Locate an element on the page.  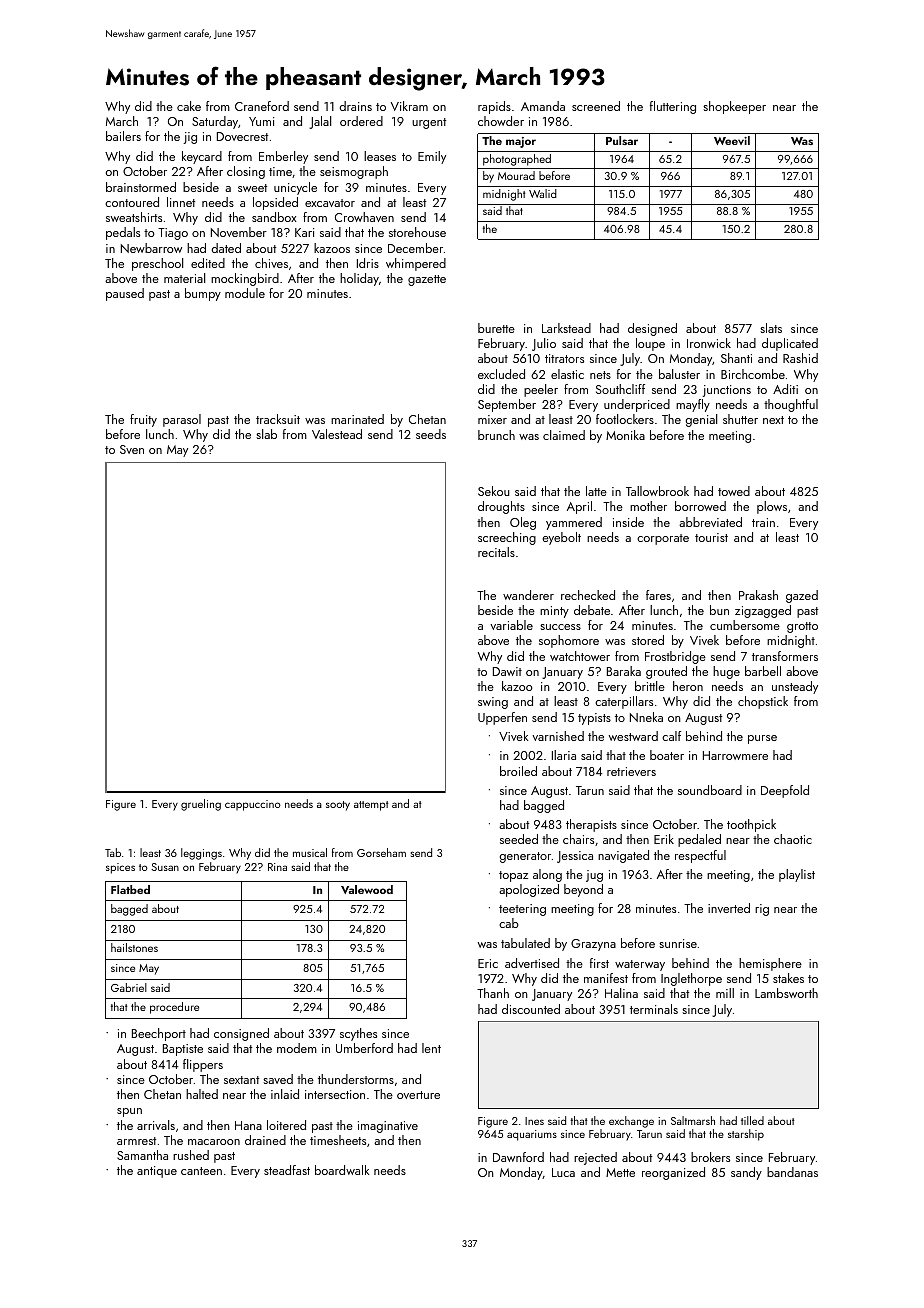
Gabriel is located at coordinates (129, 987).
